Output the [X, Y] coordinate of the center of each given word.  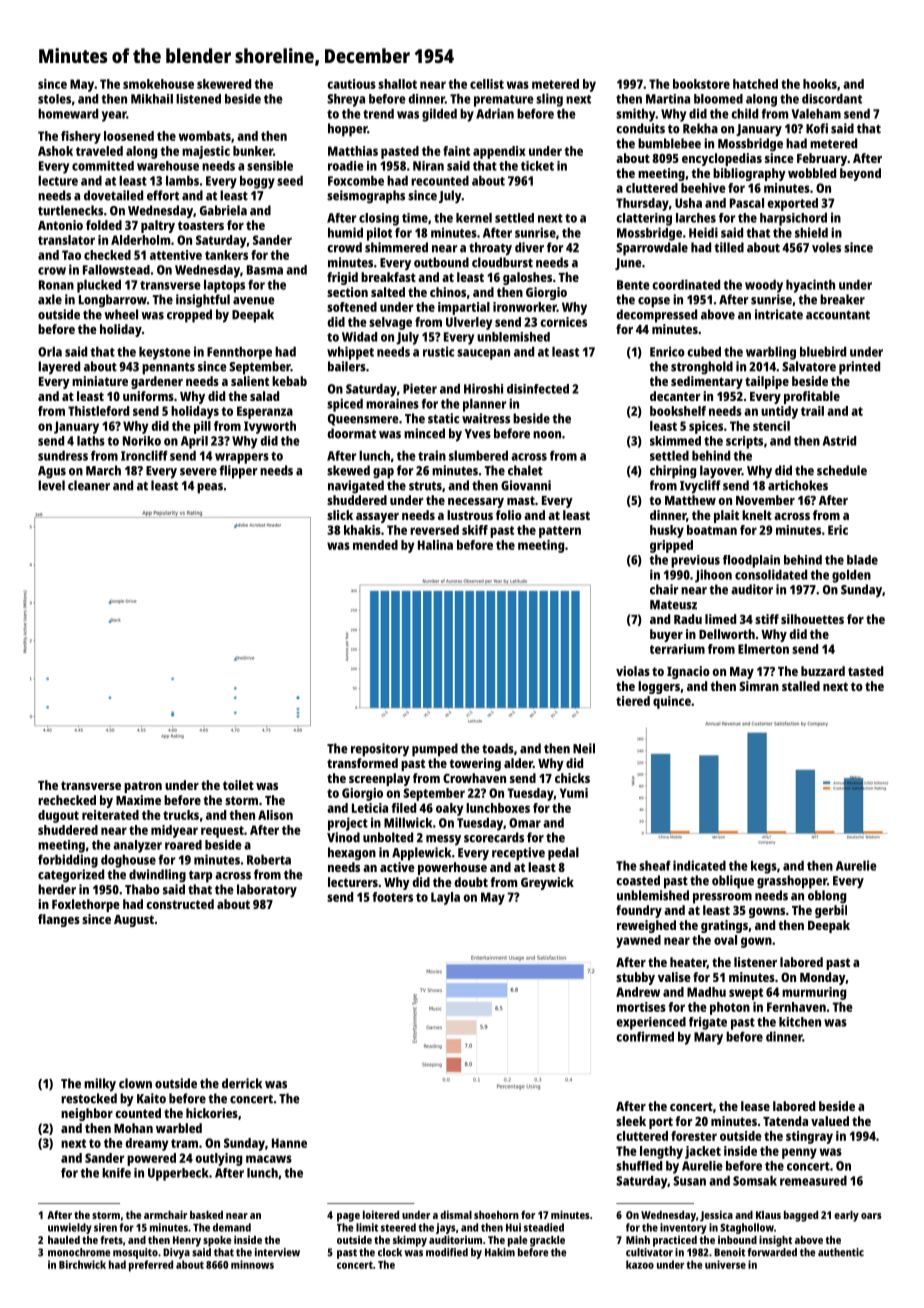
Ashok [55, 151]
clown [135, 1083]
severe [198, 472]
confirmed [645, 1036]
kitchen [800, 1022]
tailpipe [767, 382]
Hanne [289, 1143]
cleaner [89, 485]
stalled [801, 686]
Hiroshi [483, 388]
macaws [269, 1159]
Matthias [353, 151]
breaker [842, 299]
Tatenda [785, 1121]
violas [633, 671]
